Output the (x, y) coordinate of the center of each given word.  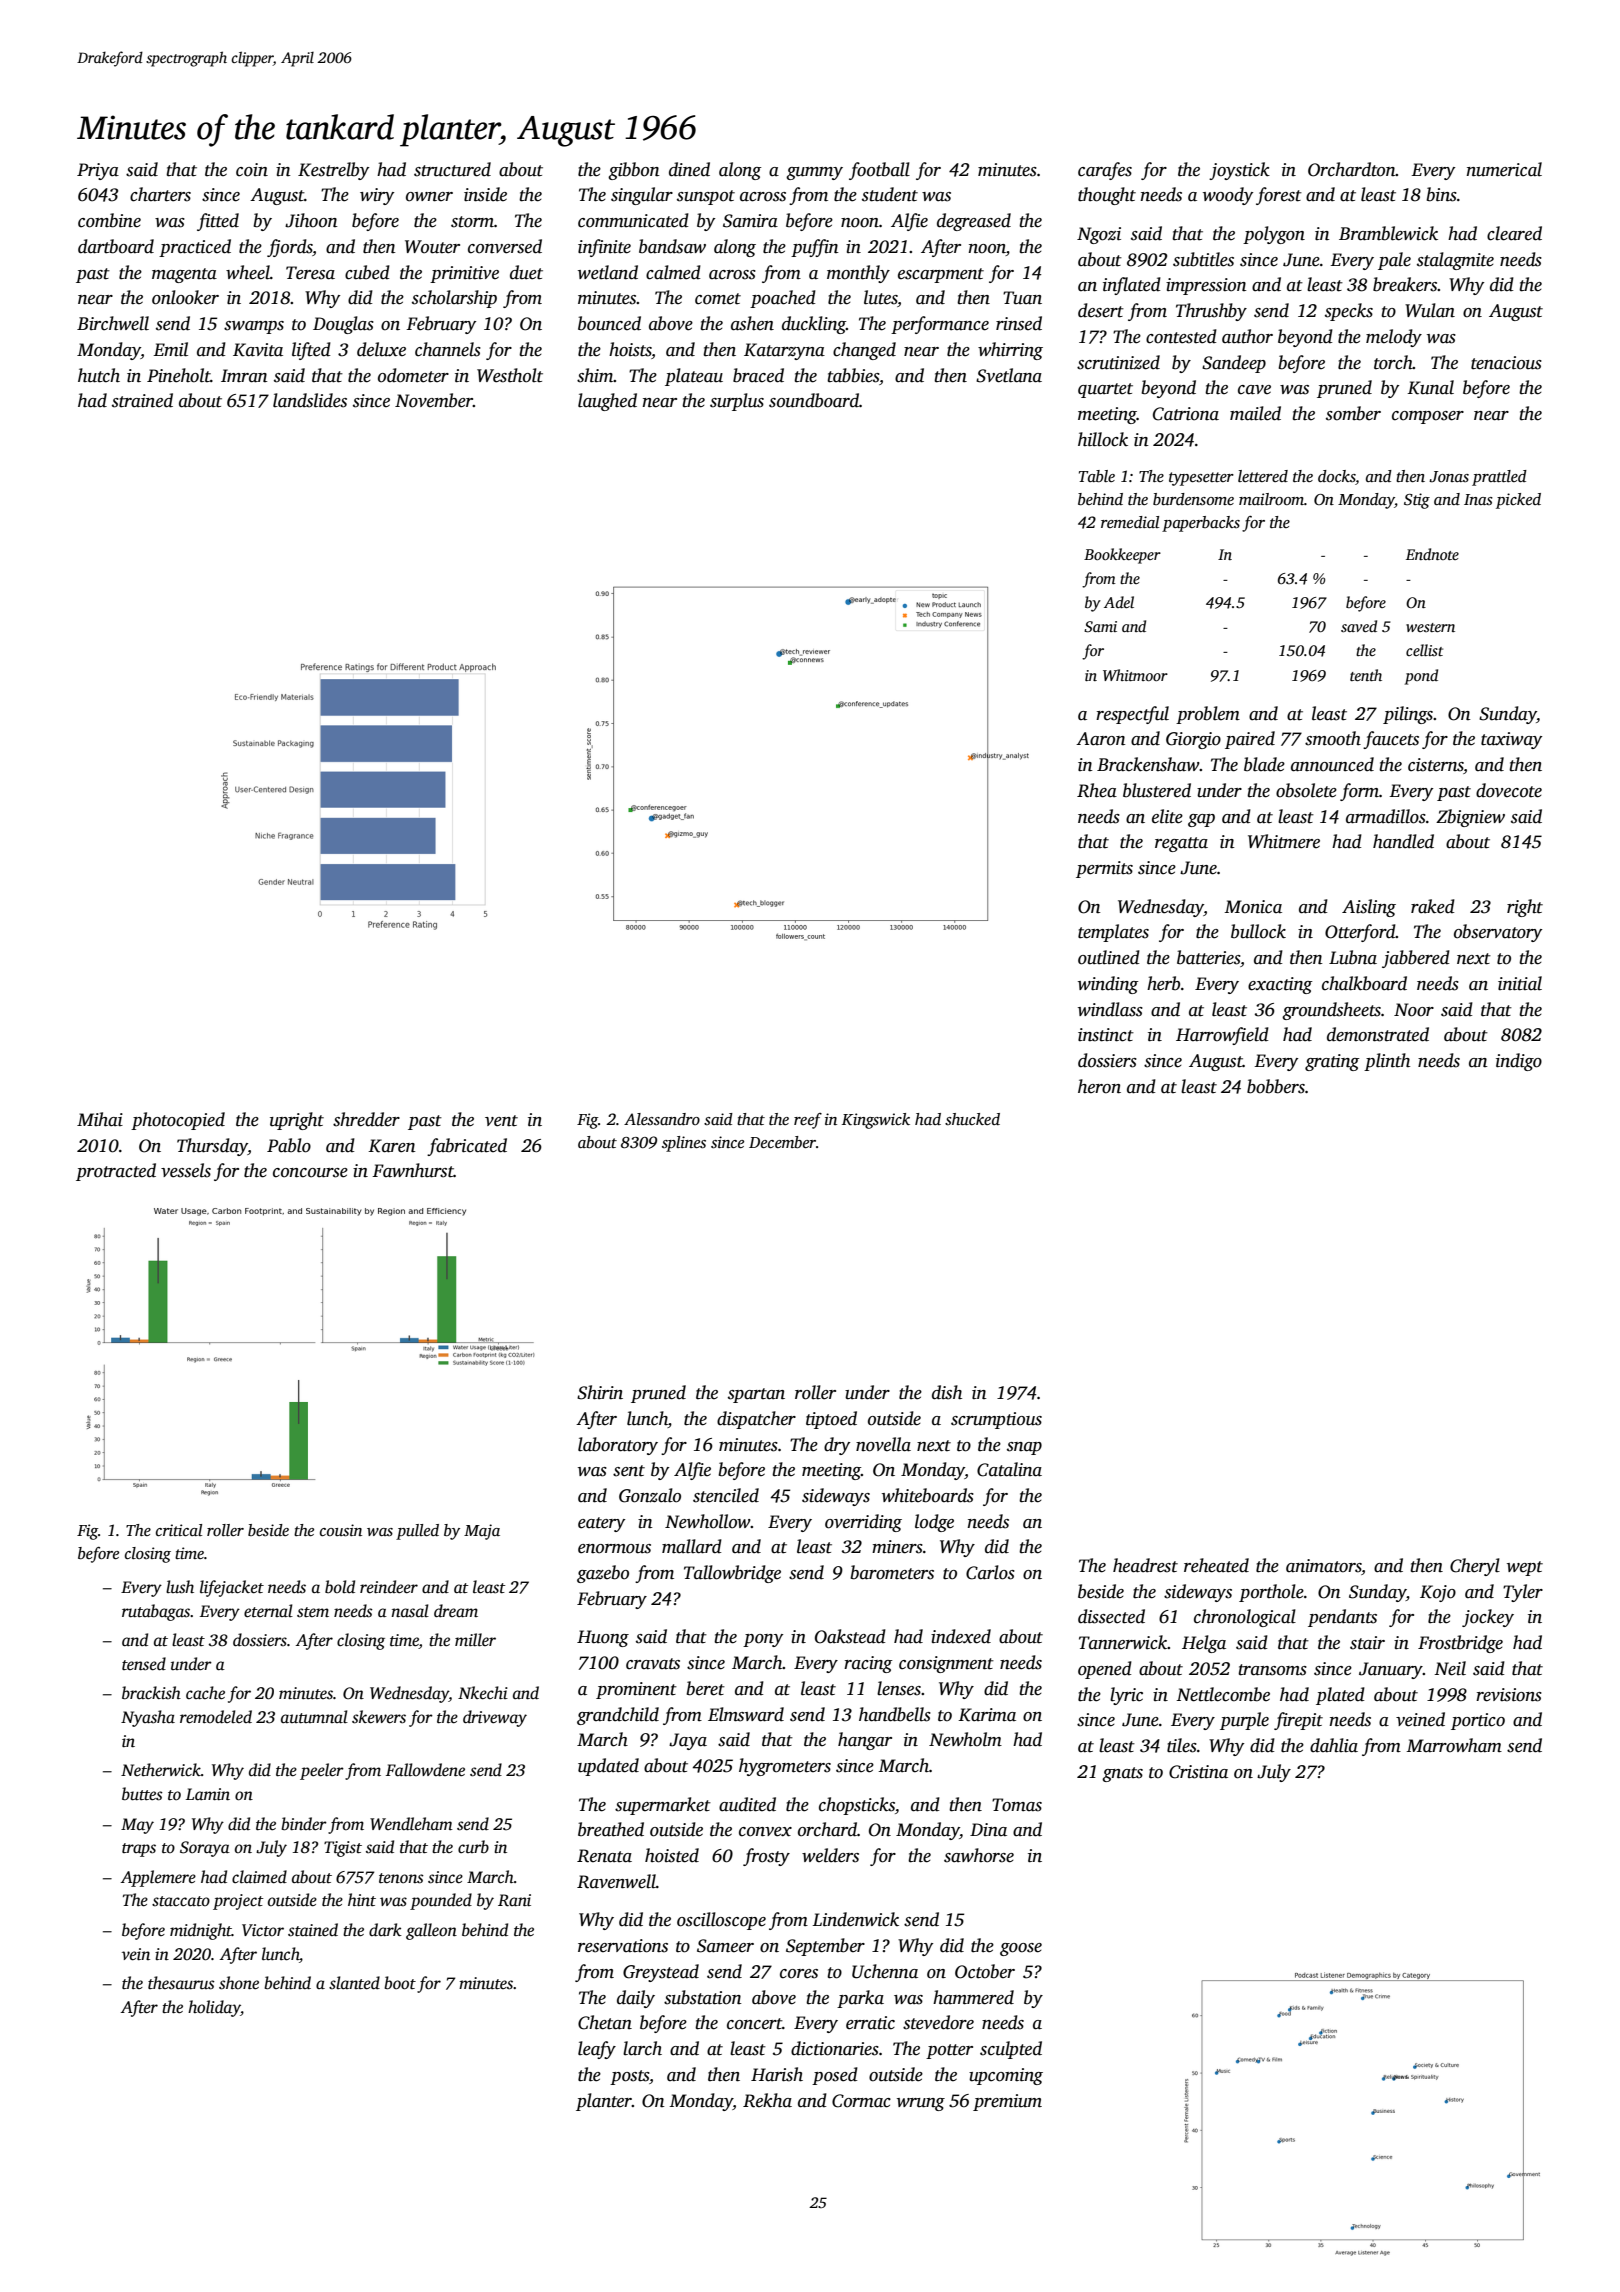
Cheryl (1475, 1567)
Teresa (310, 273)
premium (1007, 2102)
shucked (972, 1119)
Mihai (100, 1119)
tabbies (853, 375)
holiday (214, 2008)
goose (1021, 1949)
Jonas (1449, 477)
